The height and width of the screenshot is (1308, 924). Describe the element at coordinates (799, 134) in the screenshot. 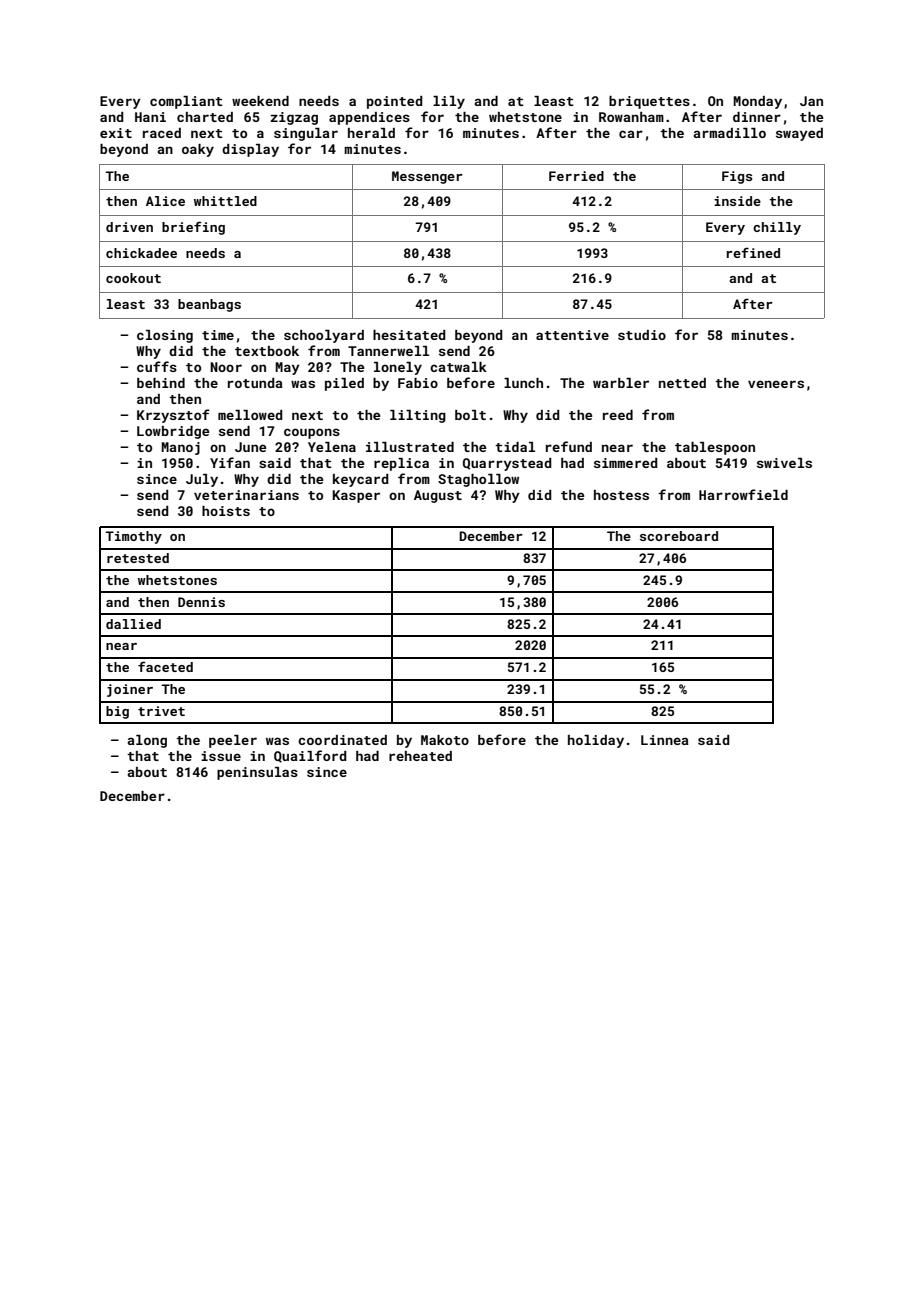

I see `swayed` at that location.
